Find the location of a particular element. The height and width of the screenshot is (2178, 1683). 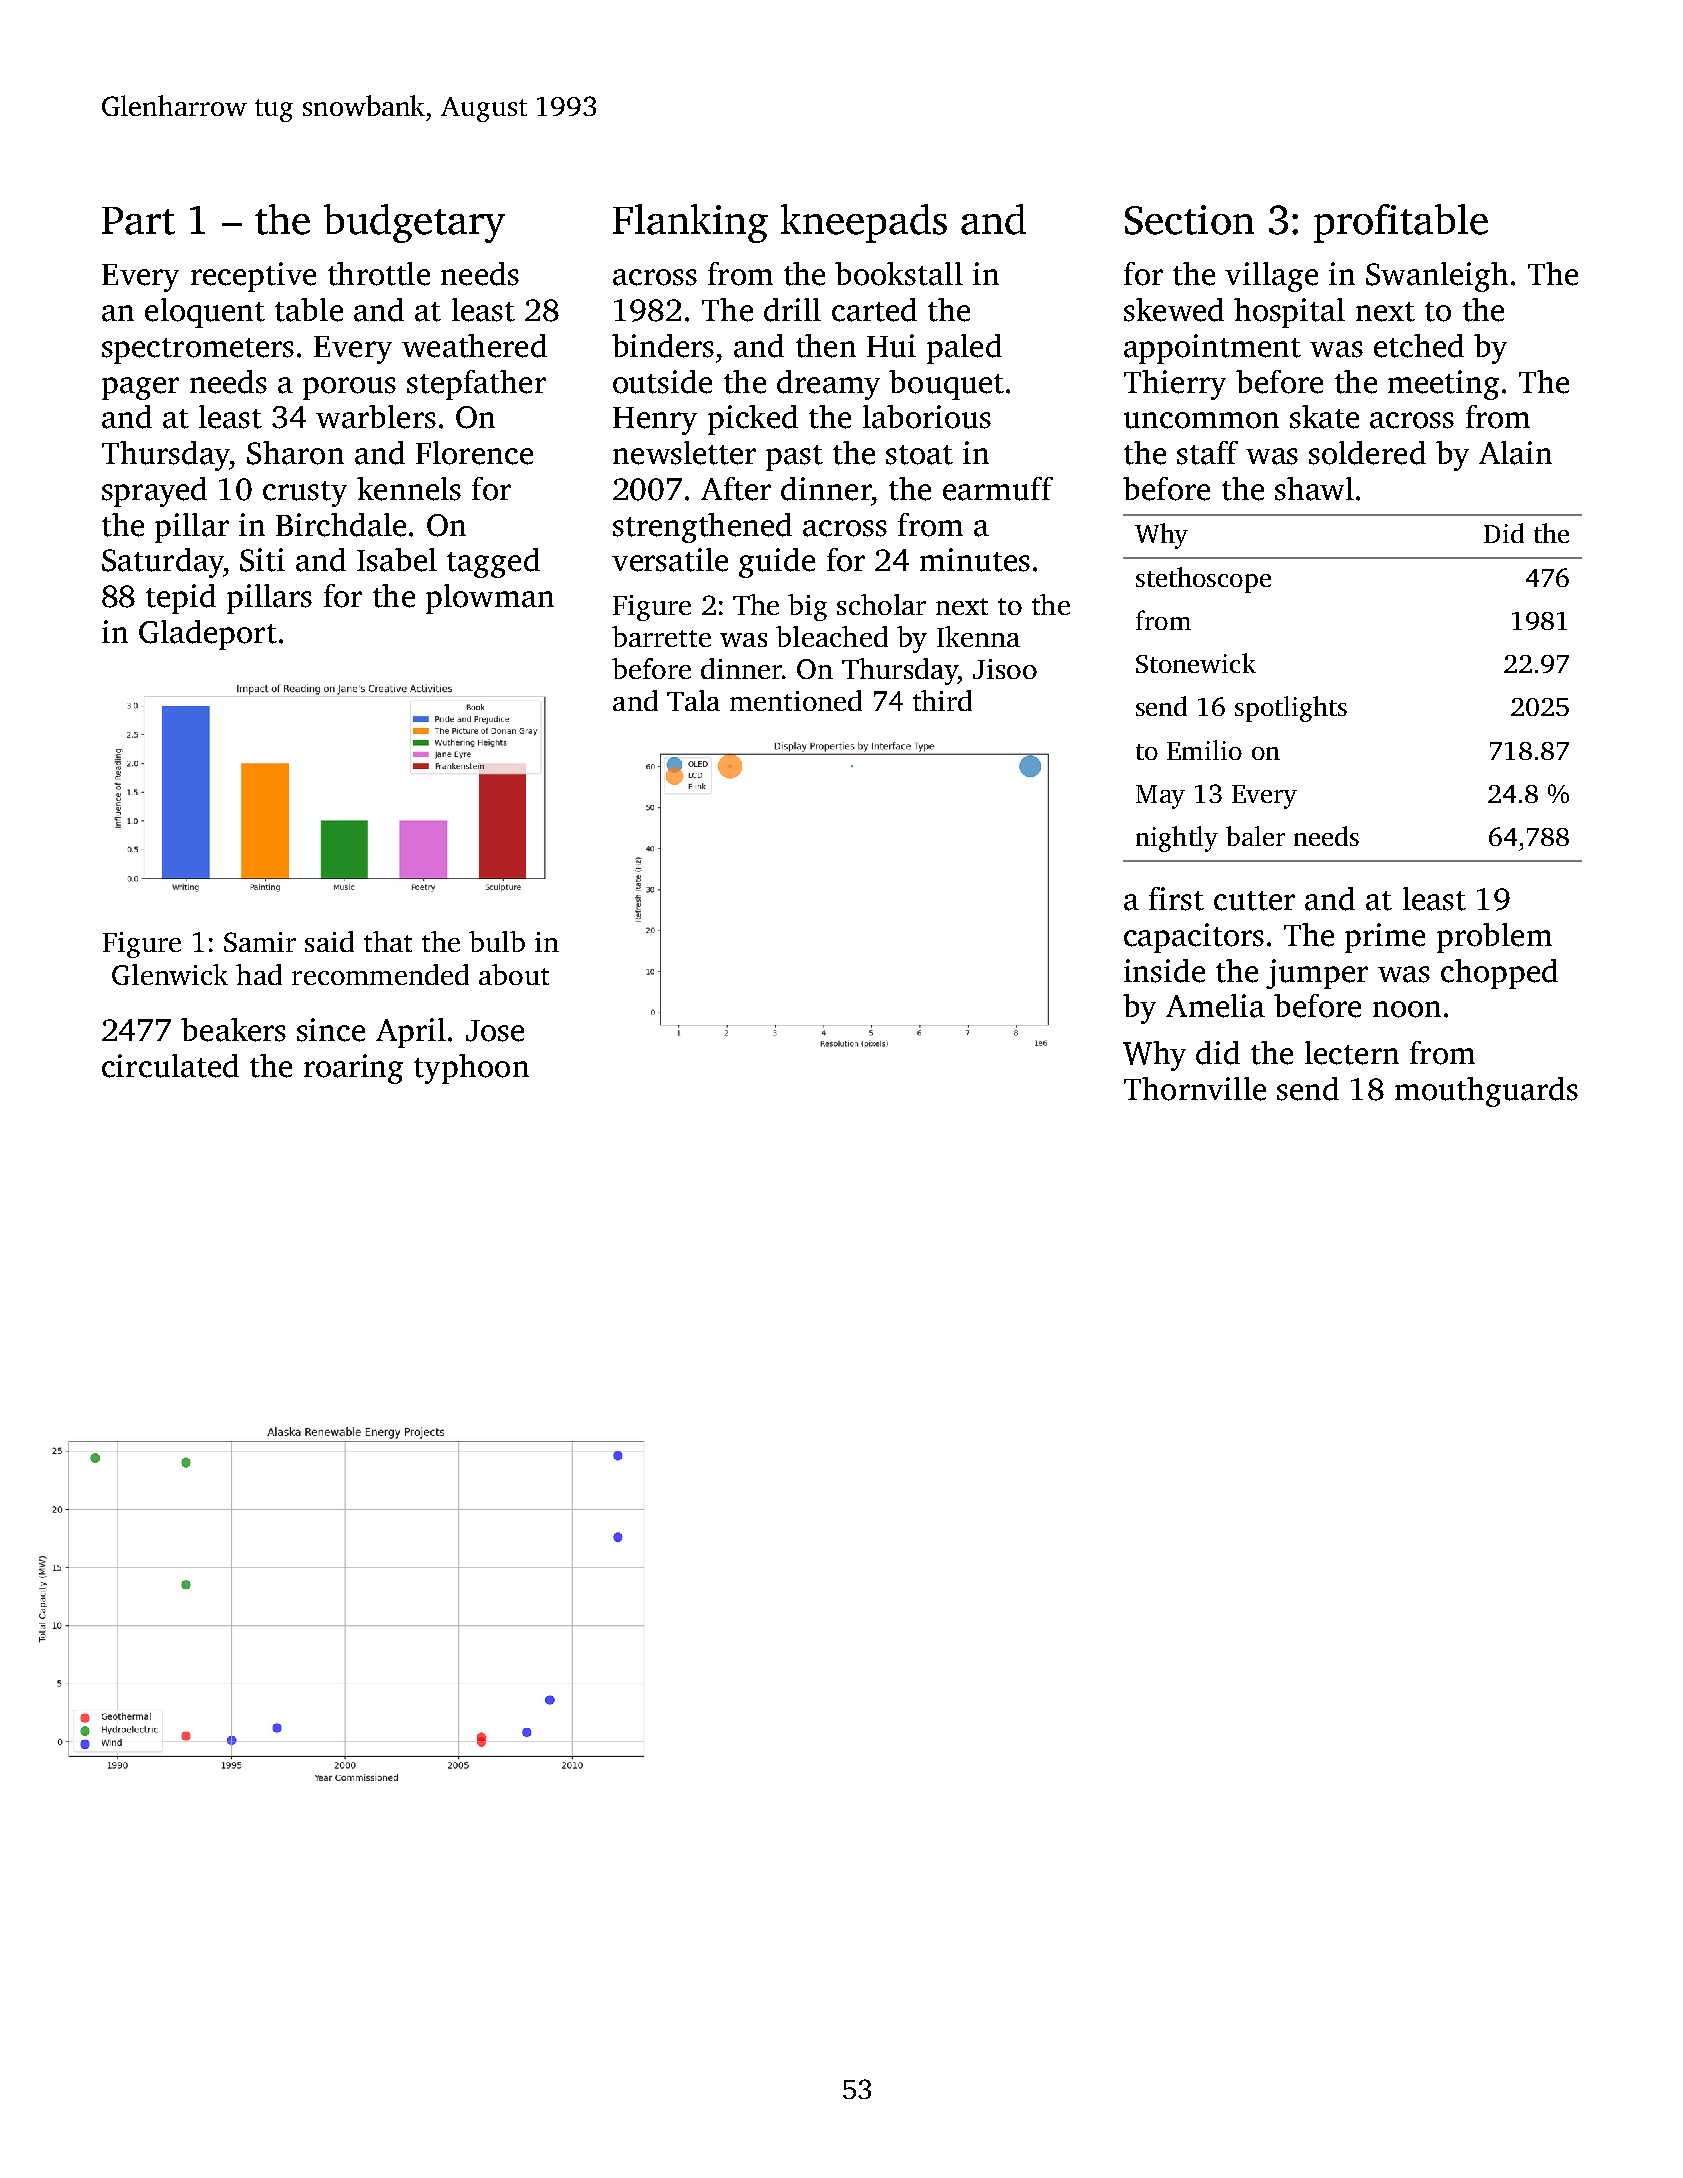

drill is located at coordinates (792, 310).
